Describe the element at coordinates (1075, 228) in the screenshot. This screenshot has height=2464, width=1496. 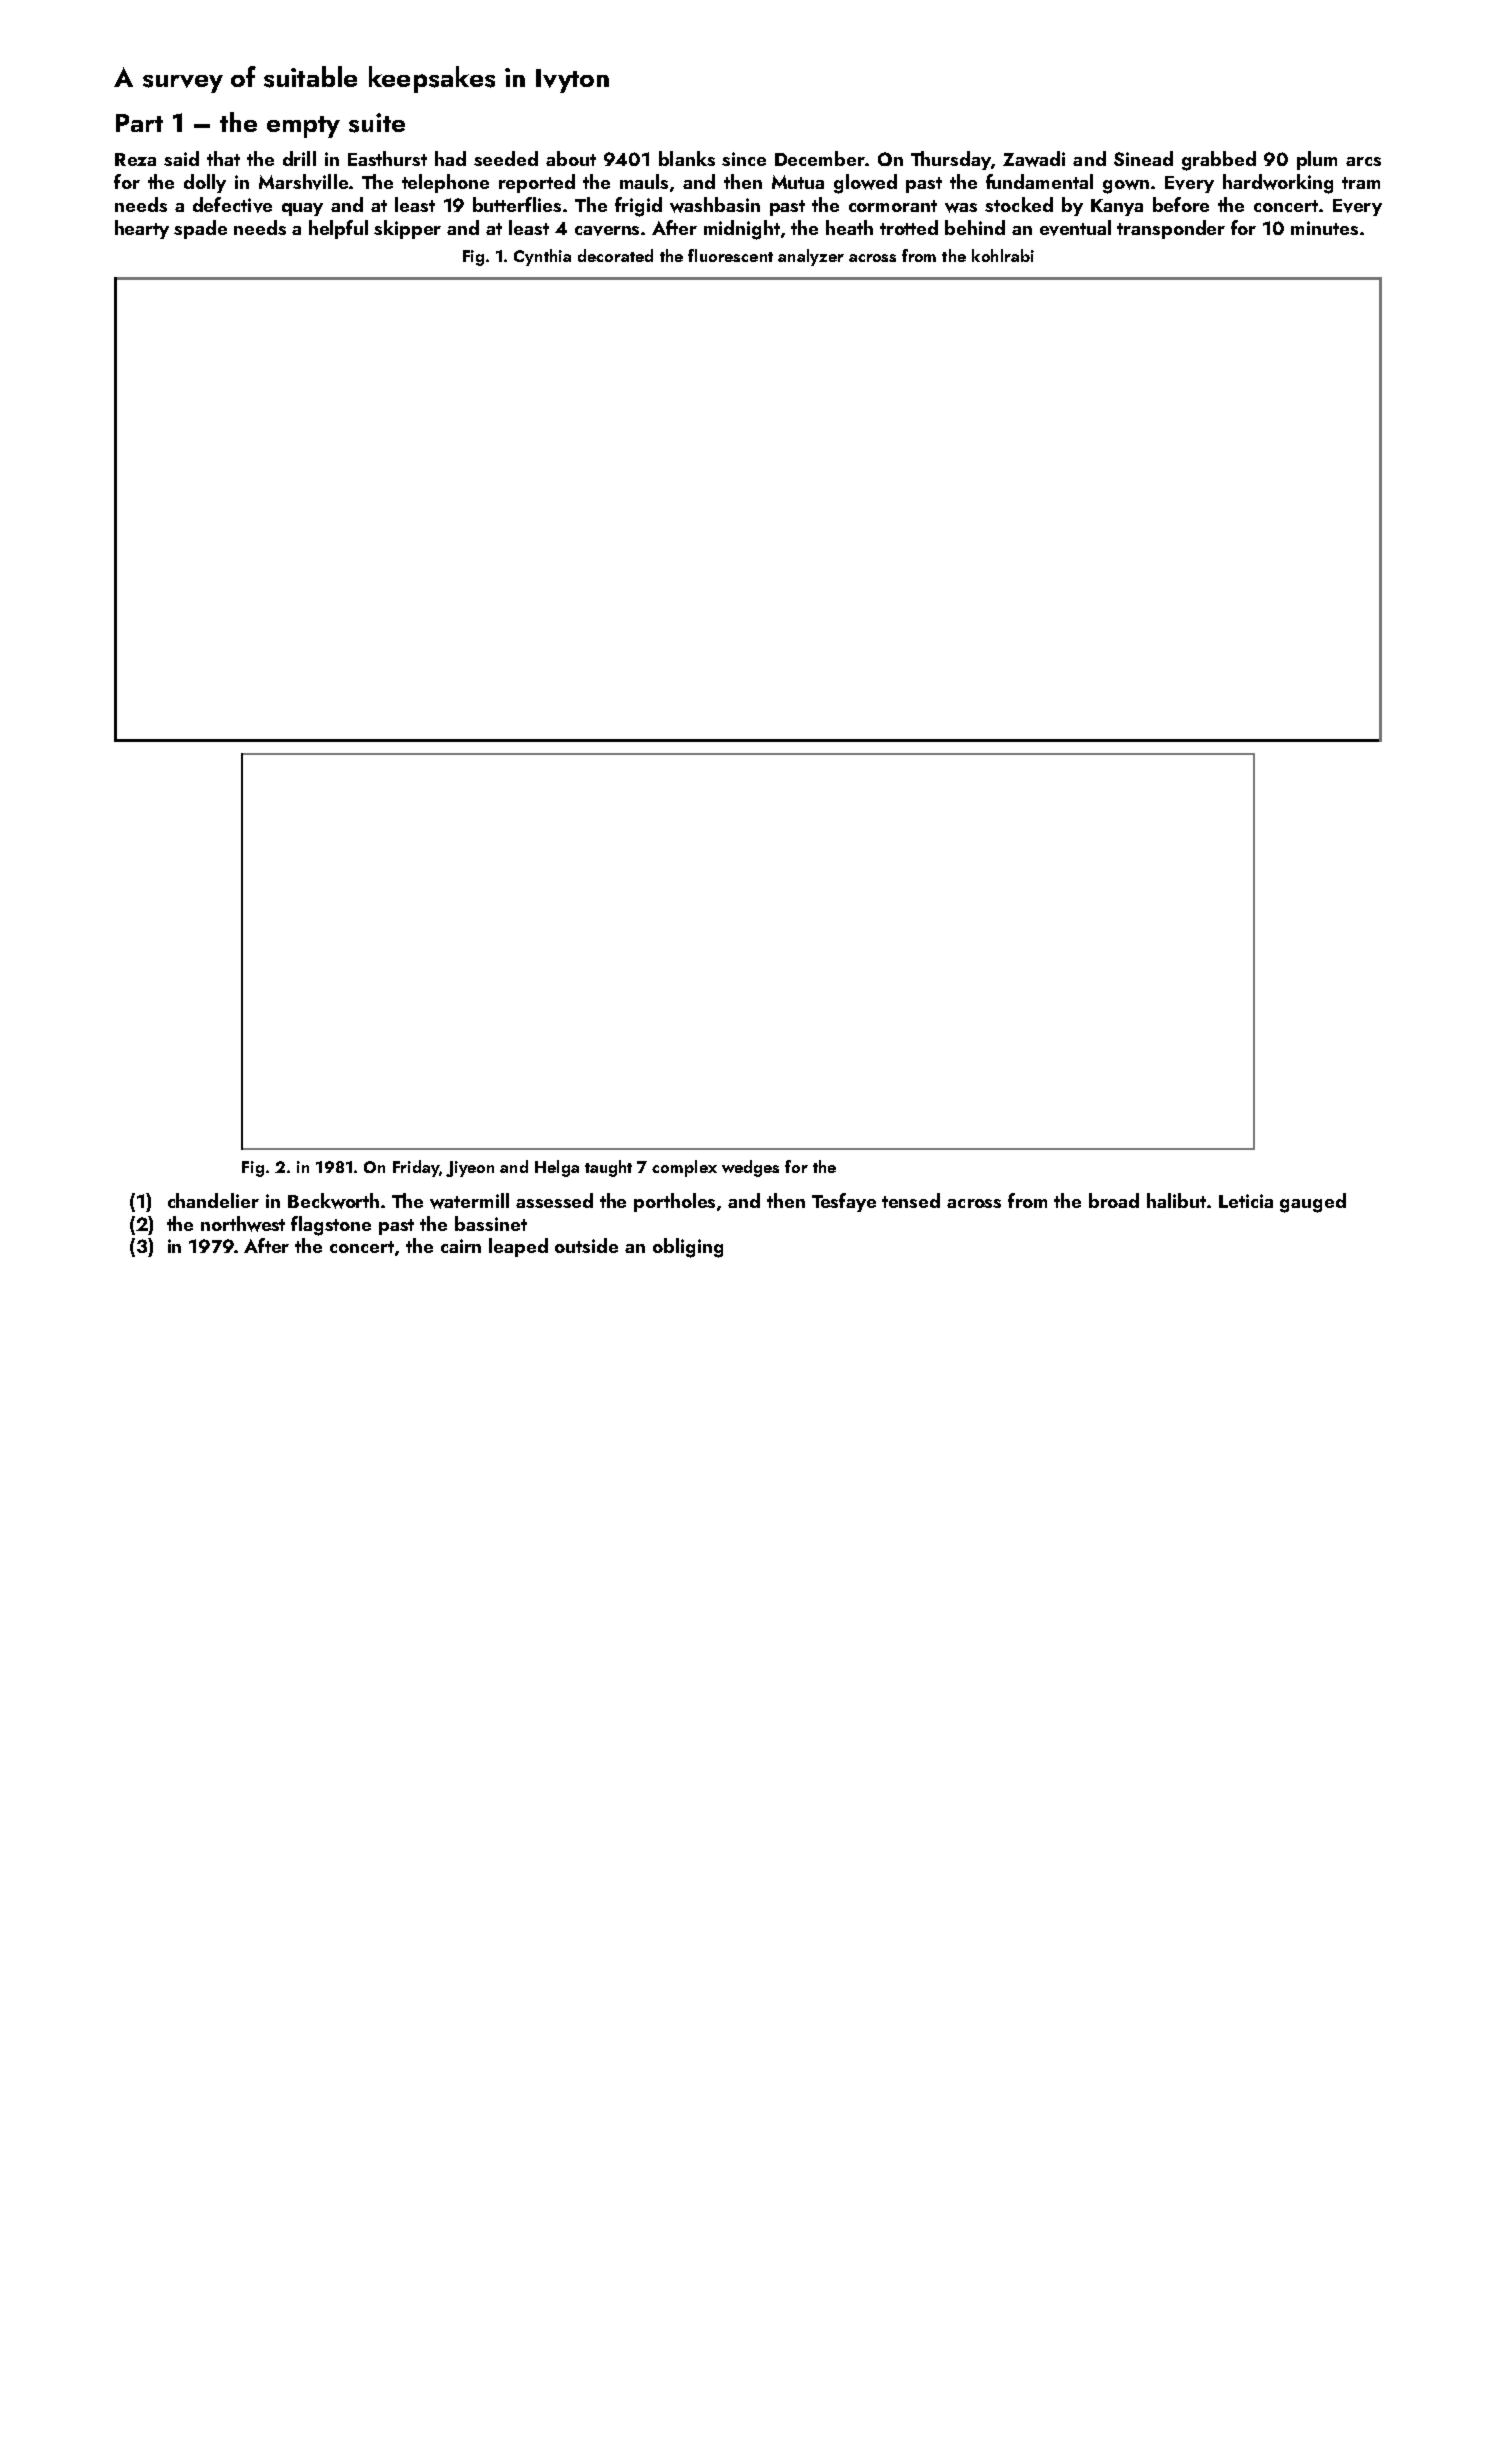
I see `eventual` at that location.
